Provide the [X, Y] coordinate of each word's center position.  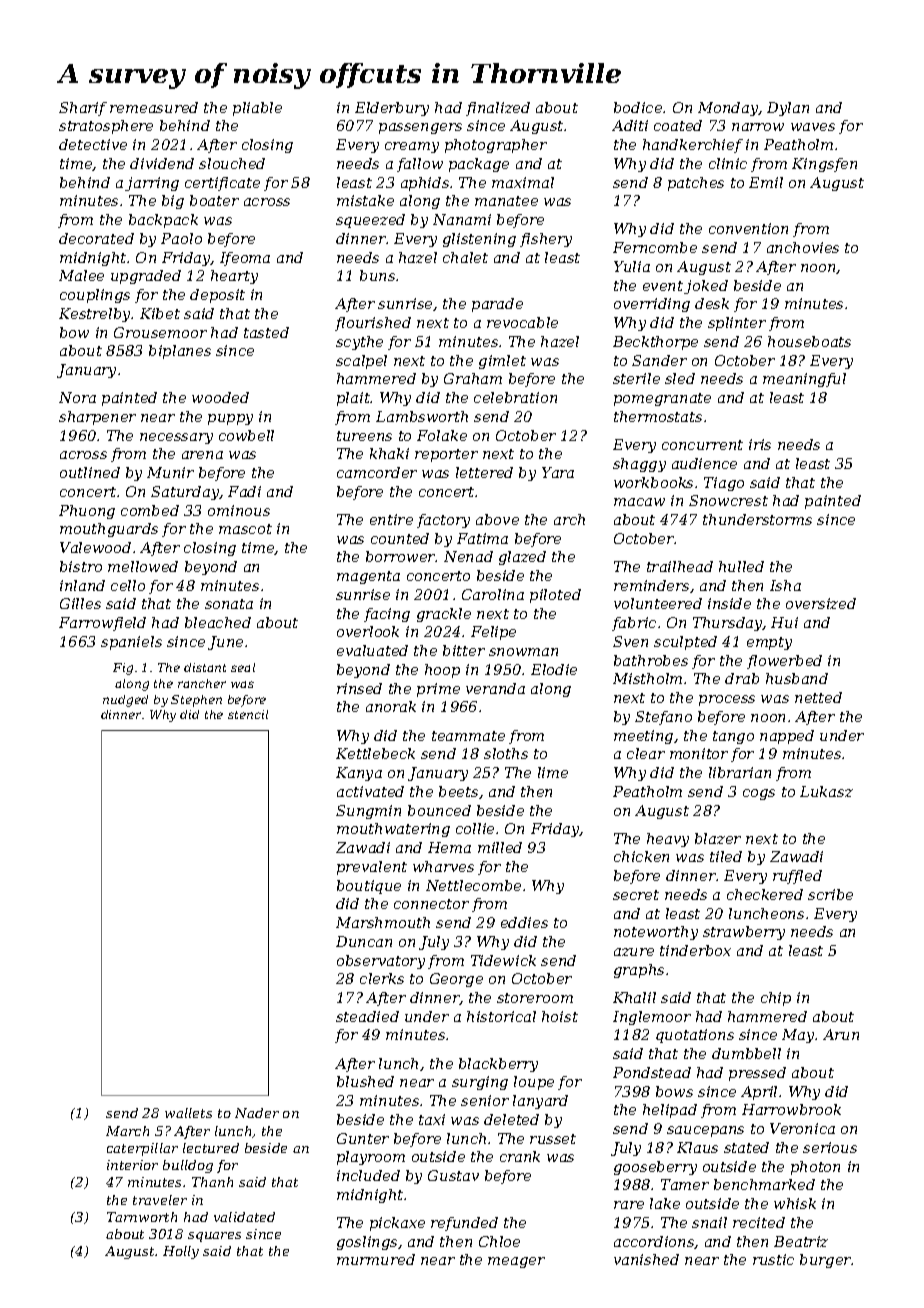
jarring [152, 184]
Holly [181, 1252]
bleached [218, 622]
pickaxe [397, 1224]
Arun [841, 1034]
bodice [638, 107]
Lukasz [826, 791]
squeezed [370, 221]
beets [458, 791]
